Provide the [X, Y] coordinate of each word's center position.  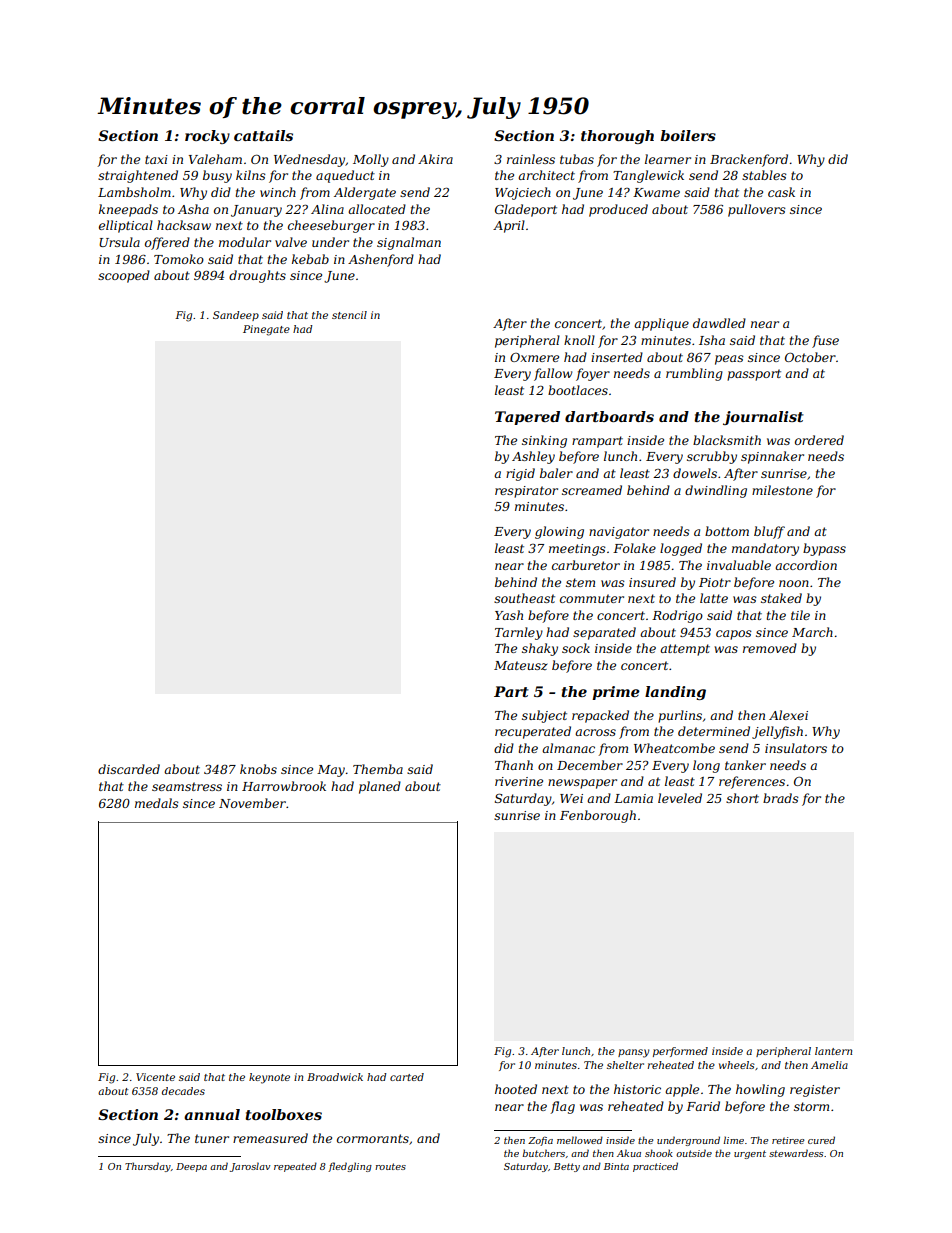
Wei [571, 798]
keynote [269, 1078]
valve [291, 242]
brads [781, 798]
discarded [129, 769]
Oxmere [534, 357]
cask [781, 192]
